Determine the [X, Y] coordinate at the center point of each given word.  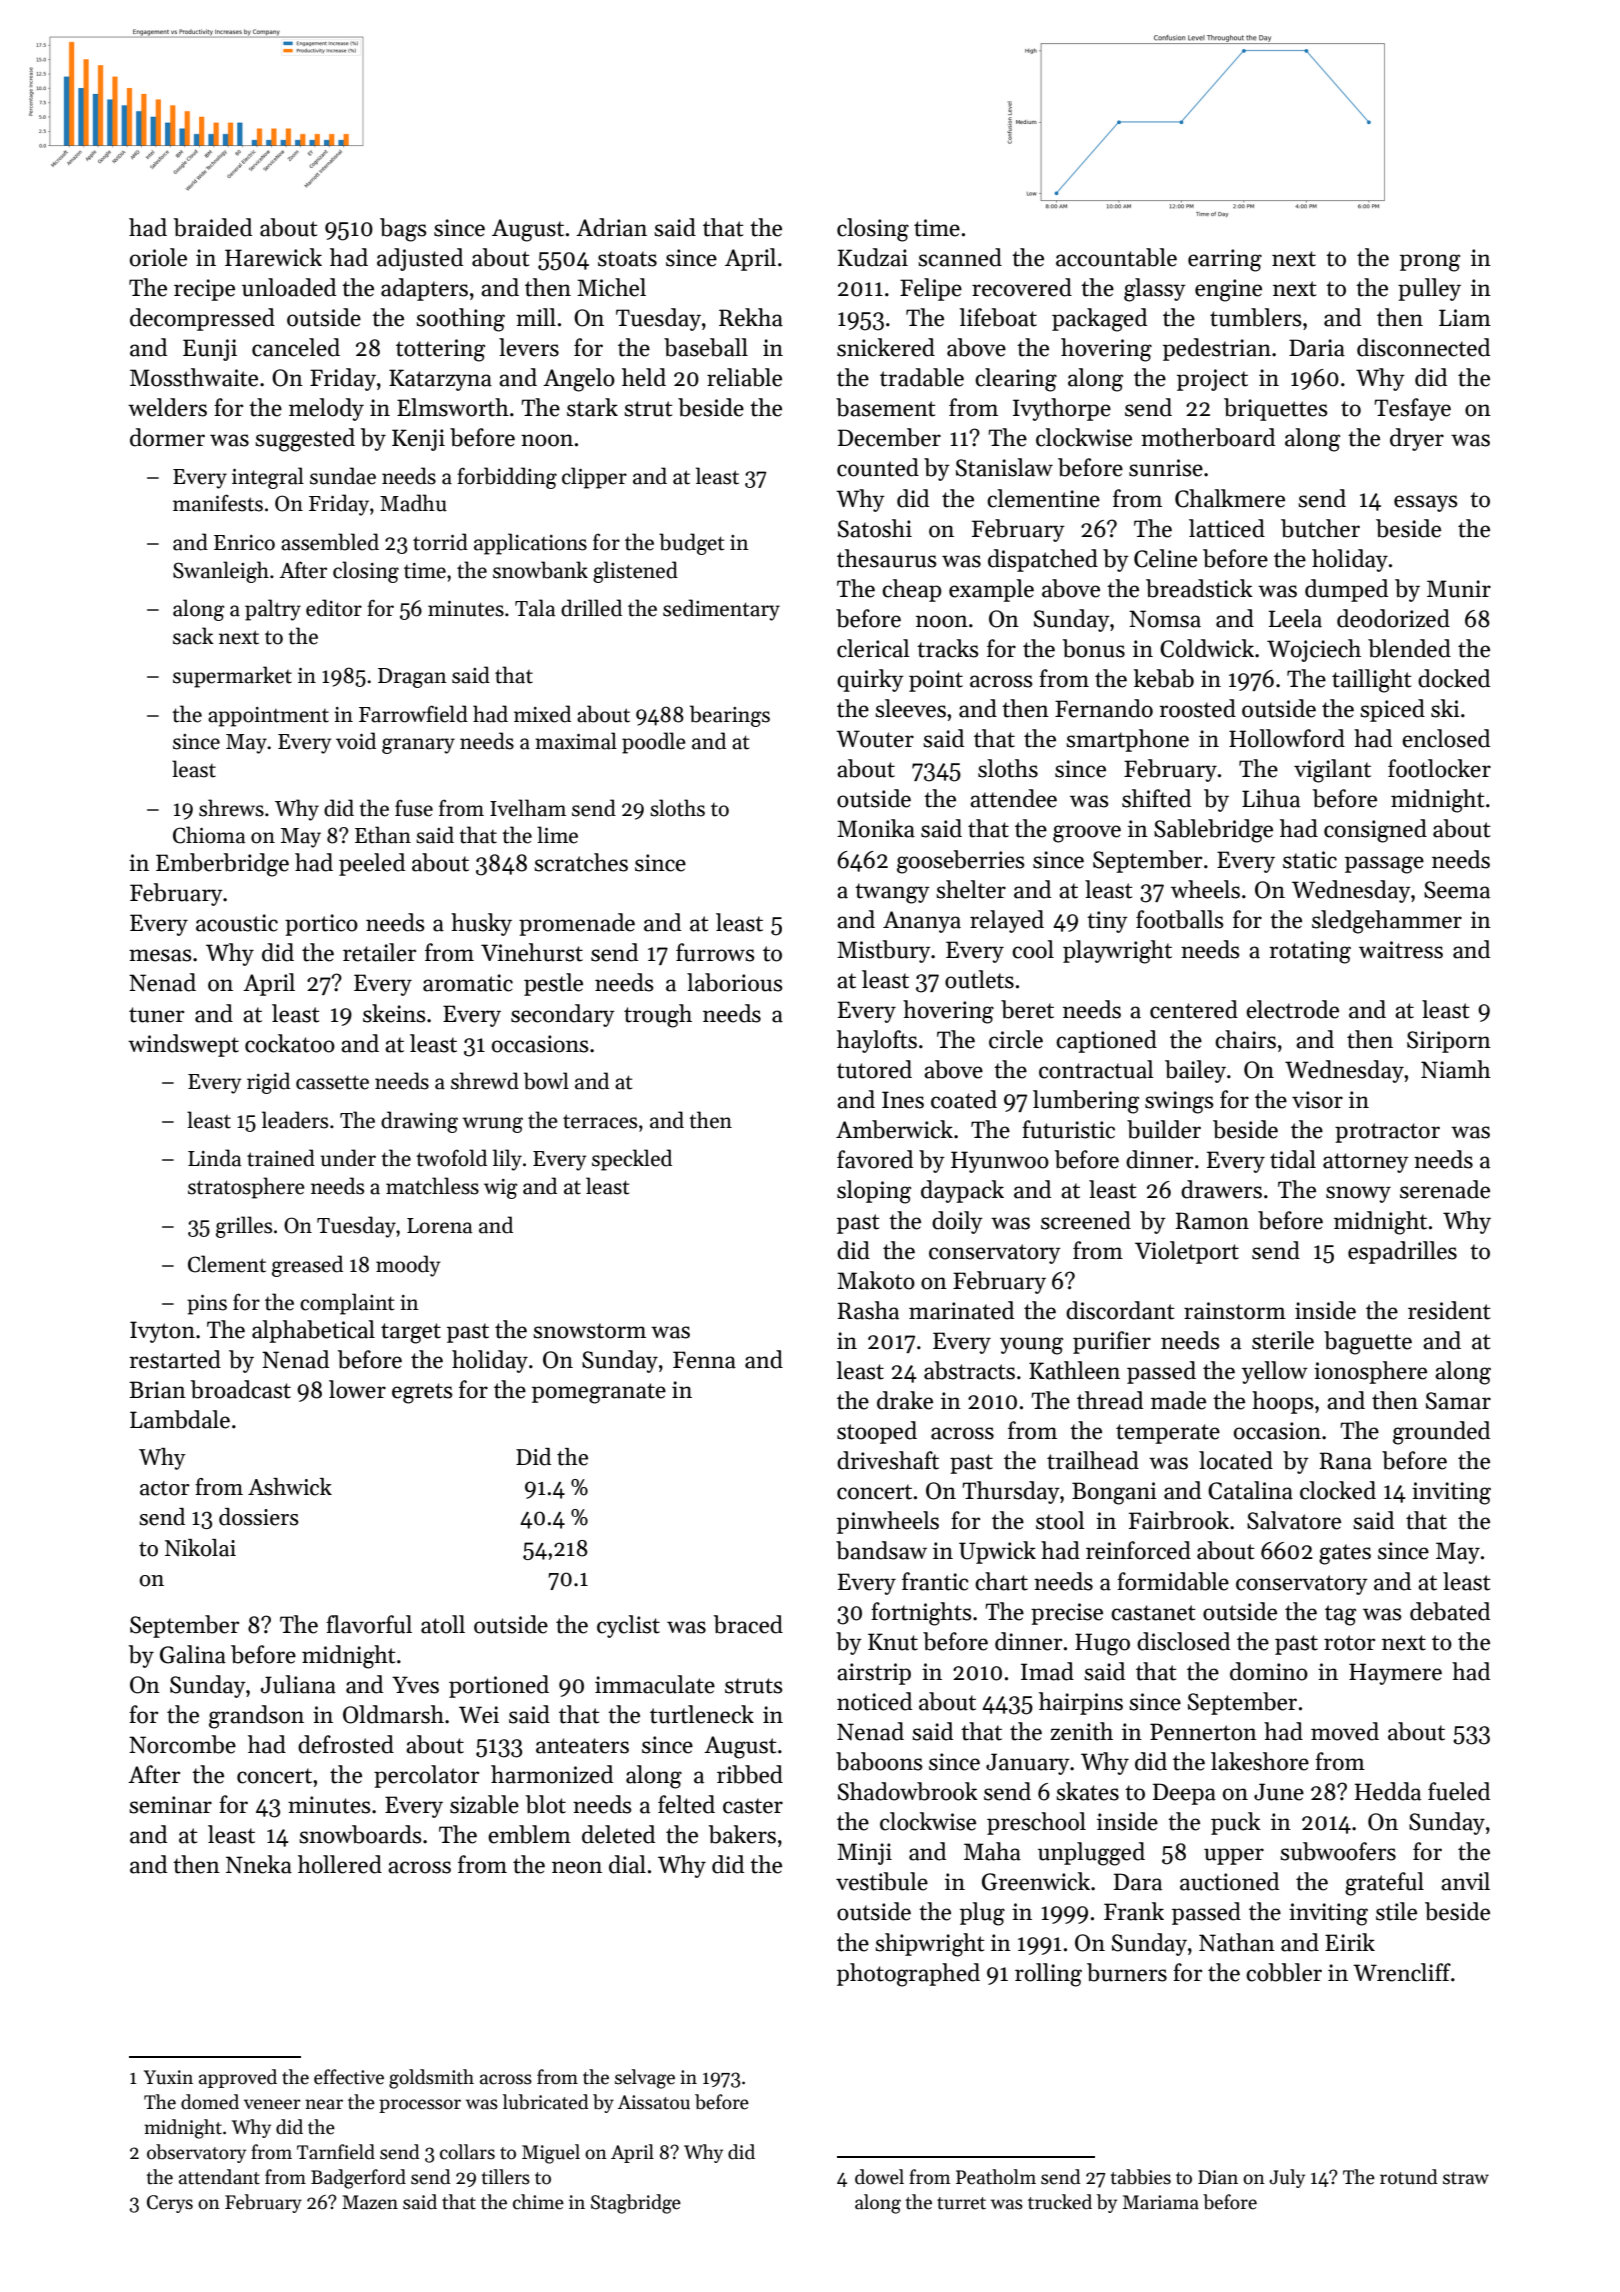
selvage [645, 2079]
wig [500, 1189]
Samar [1458, 1401]
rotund [1409, 2177]
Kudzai [873, 257]
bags [403, 230]
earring [1225, 260]
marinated [961, 1310]
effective [349, 2077]
